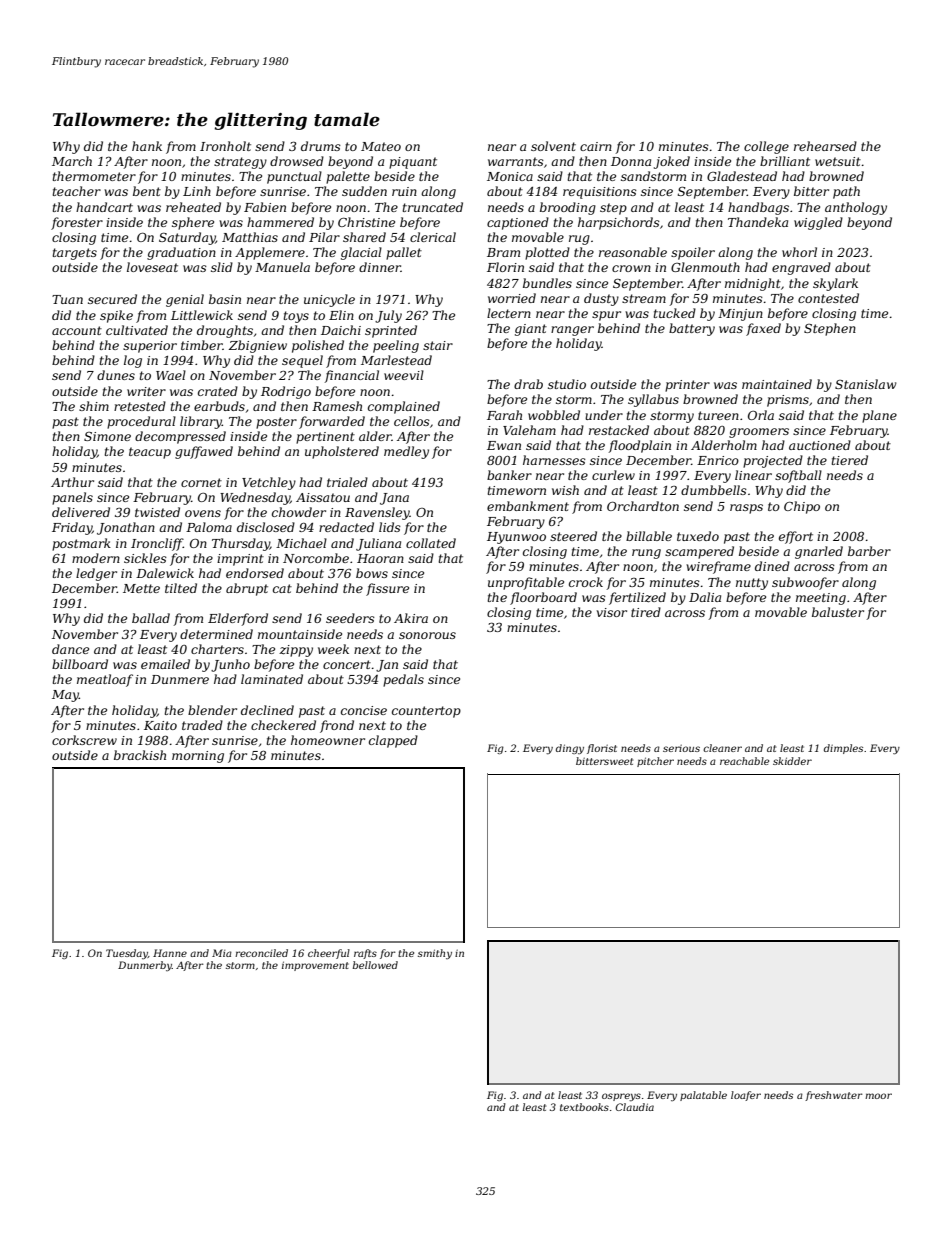 Image resolution: width=952 pixels, height=1233 pixels. What do you see at coordinates (272, 679) in the screenshot?
I see `laminated` at bounding box center [272, 679].
